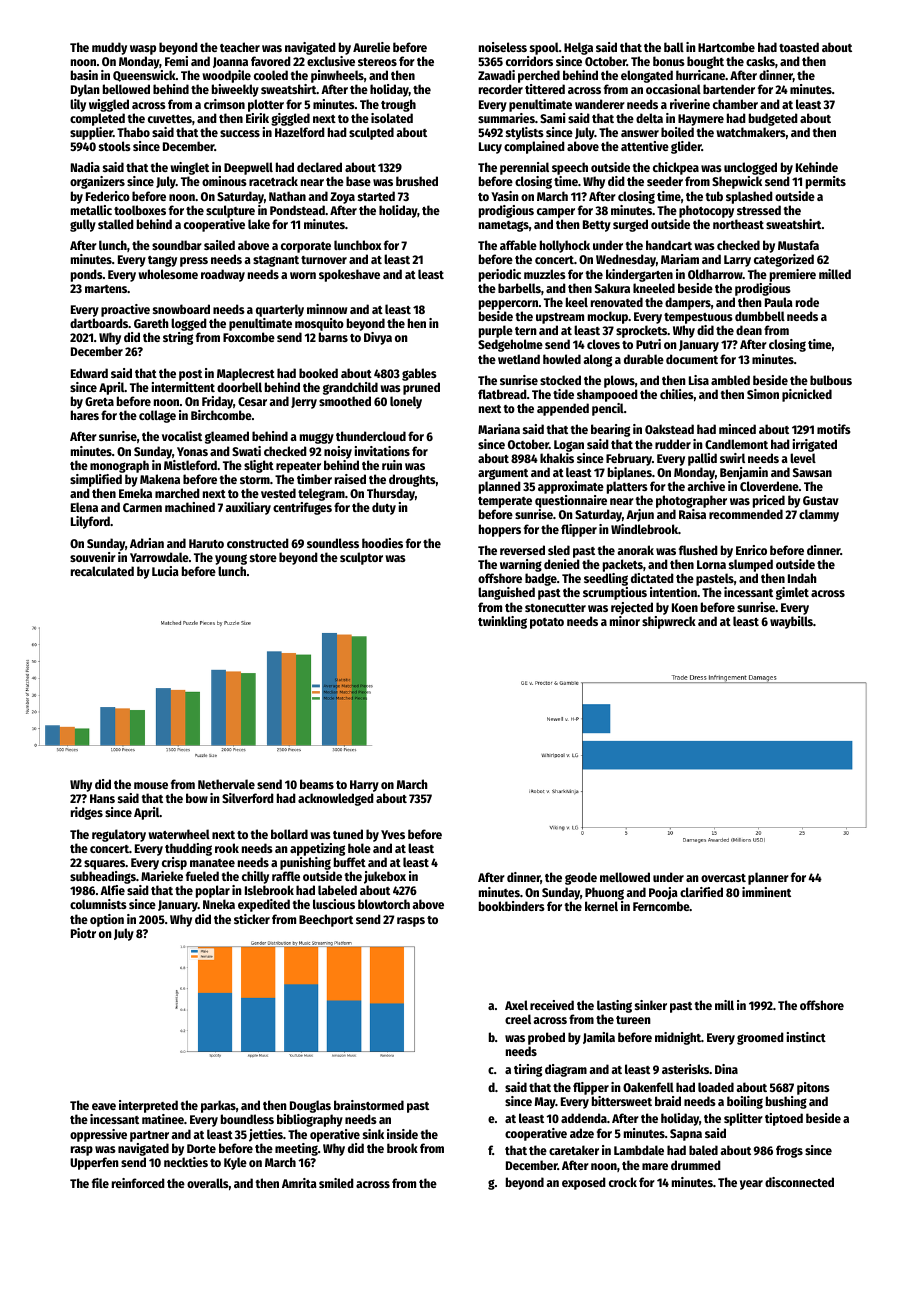 This screenshot has width=924, height=1308. Describe the element at coordinates (751, 1185) in the screenshot. I see `year` at that location.
